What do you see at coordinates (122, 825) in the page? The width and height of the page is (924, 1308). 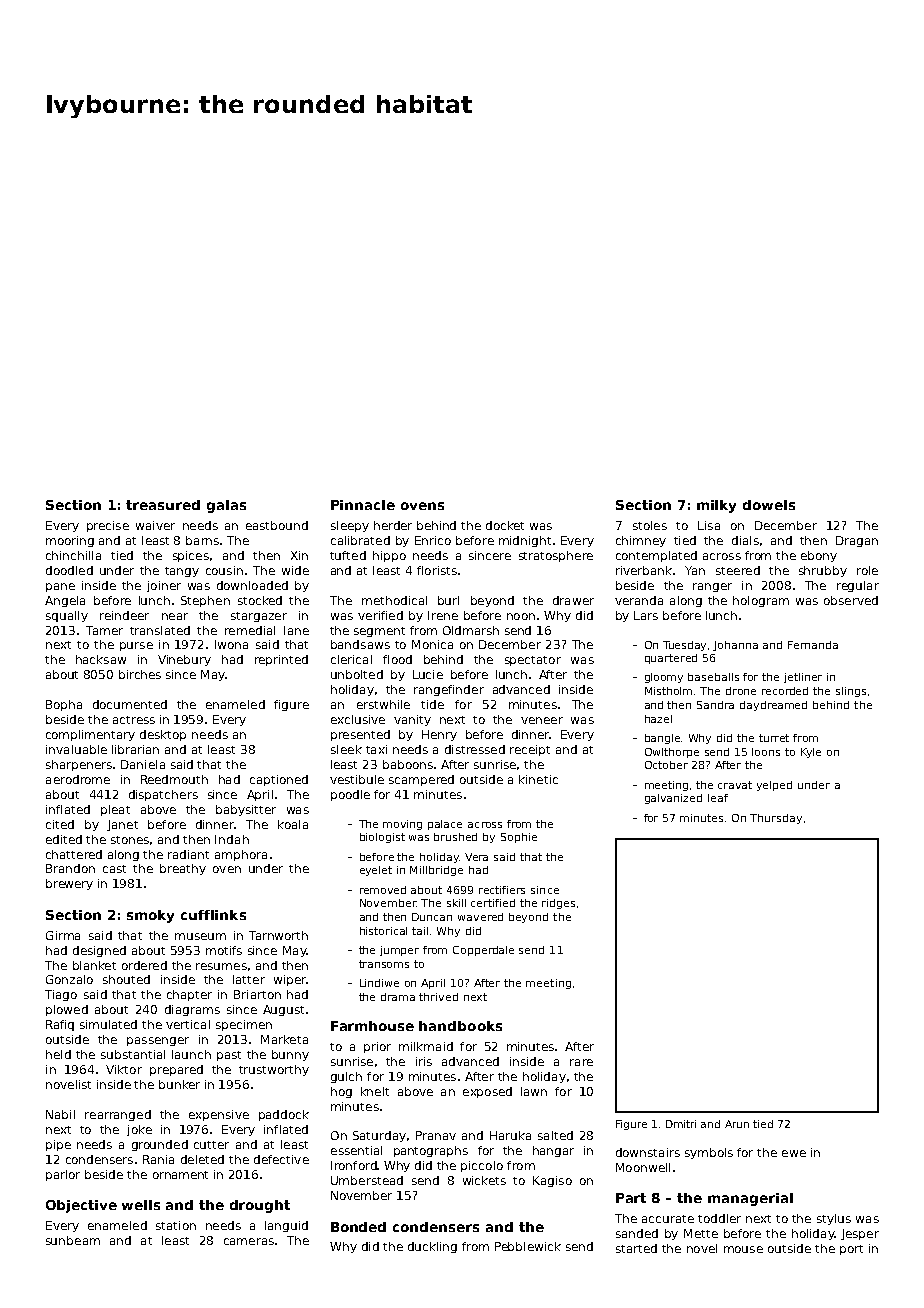 I see `Janet` at bounding box center [122, 825].
